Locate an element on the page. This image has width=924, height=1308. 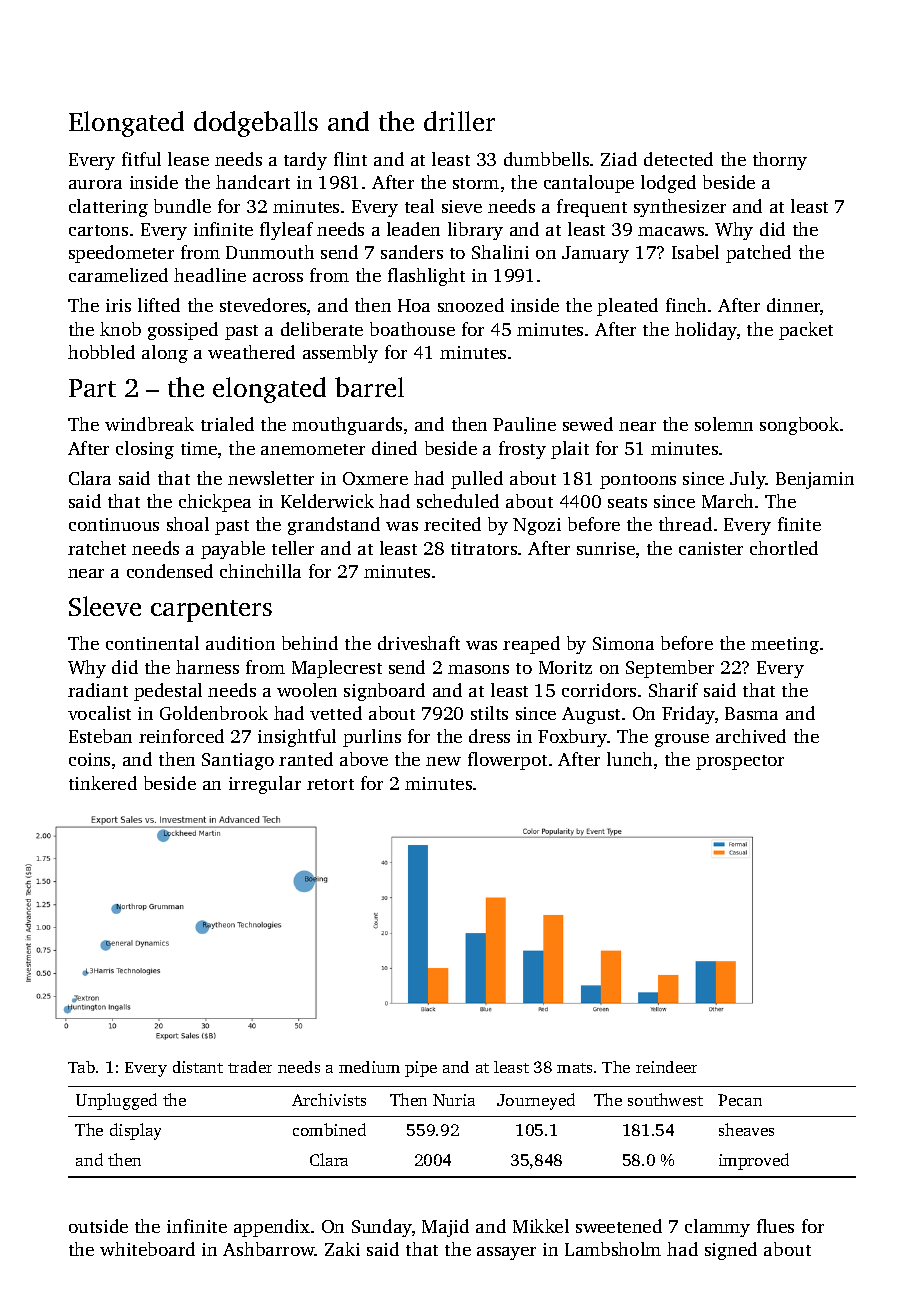
Esteban is located at coordinates (100, 736).
